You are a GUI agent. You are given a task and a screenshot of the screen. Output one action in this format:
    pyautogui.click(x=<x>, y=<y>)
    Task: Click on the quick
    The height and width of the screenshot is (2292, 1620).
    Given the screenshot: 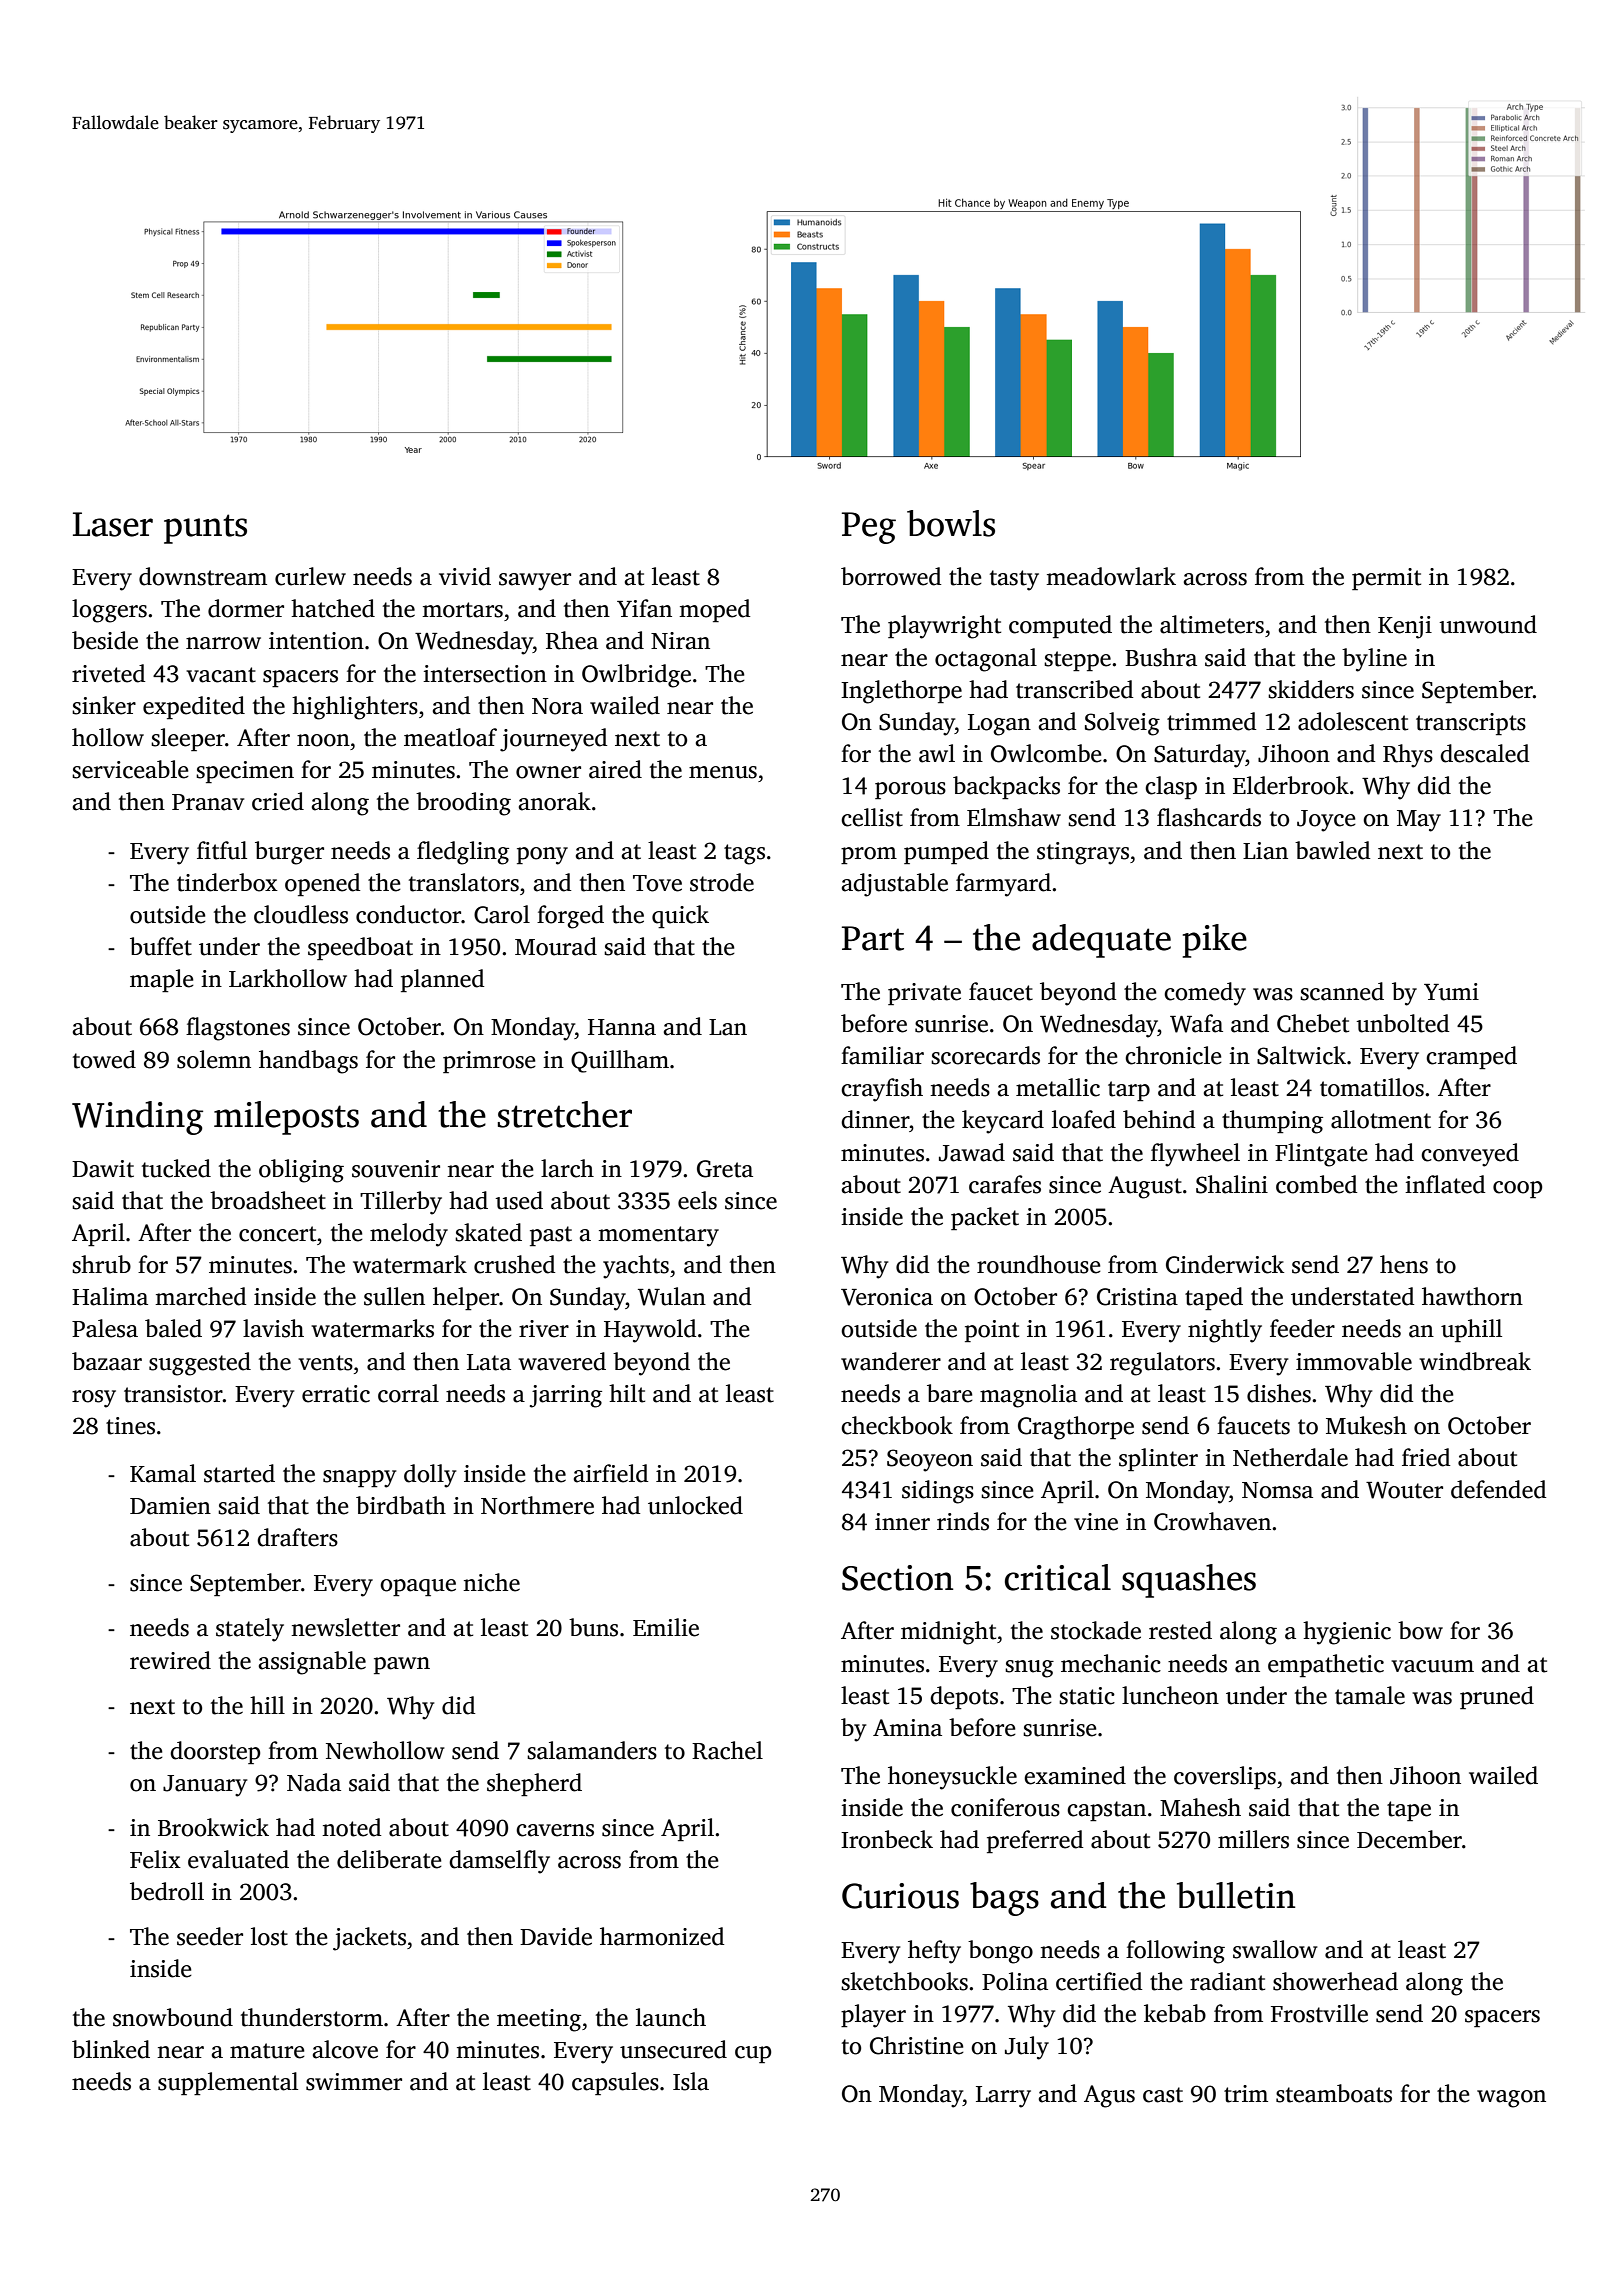 What is the action you would take?
    pyautogui.click(x=680, y=916)
